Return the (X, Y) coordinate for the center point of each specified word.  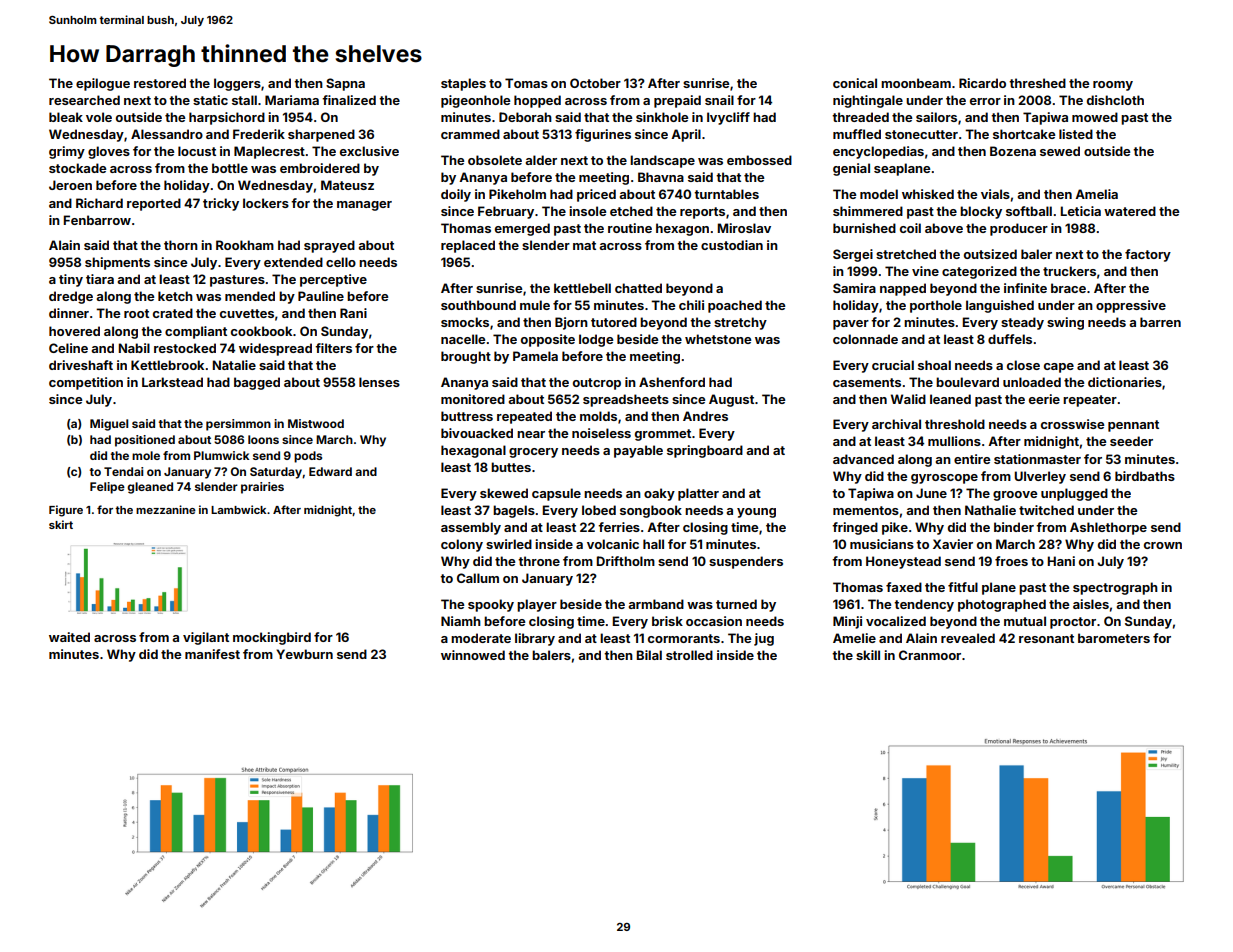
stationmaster (1037, 459)
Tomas (526, 83)
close (1023, 365)
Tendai (123, 471)
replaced (468, 246)
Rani (353, 313)
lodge (596, 340)
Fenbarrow (97, 220)
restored (160, 83)
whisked (928, 194)
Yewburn (304, 654)
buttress (467, 416)
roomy (1113, 86)
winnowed (473, 655)
